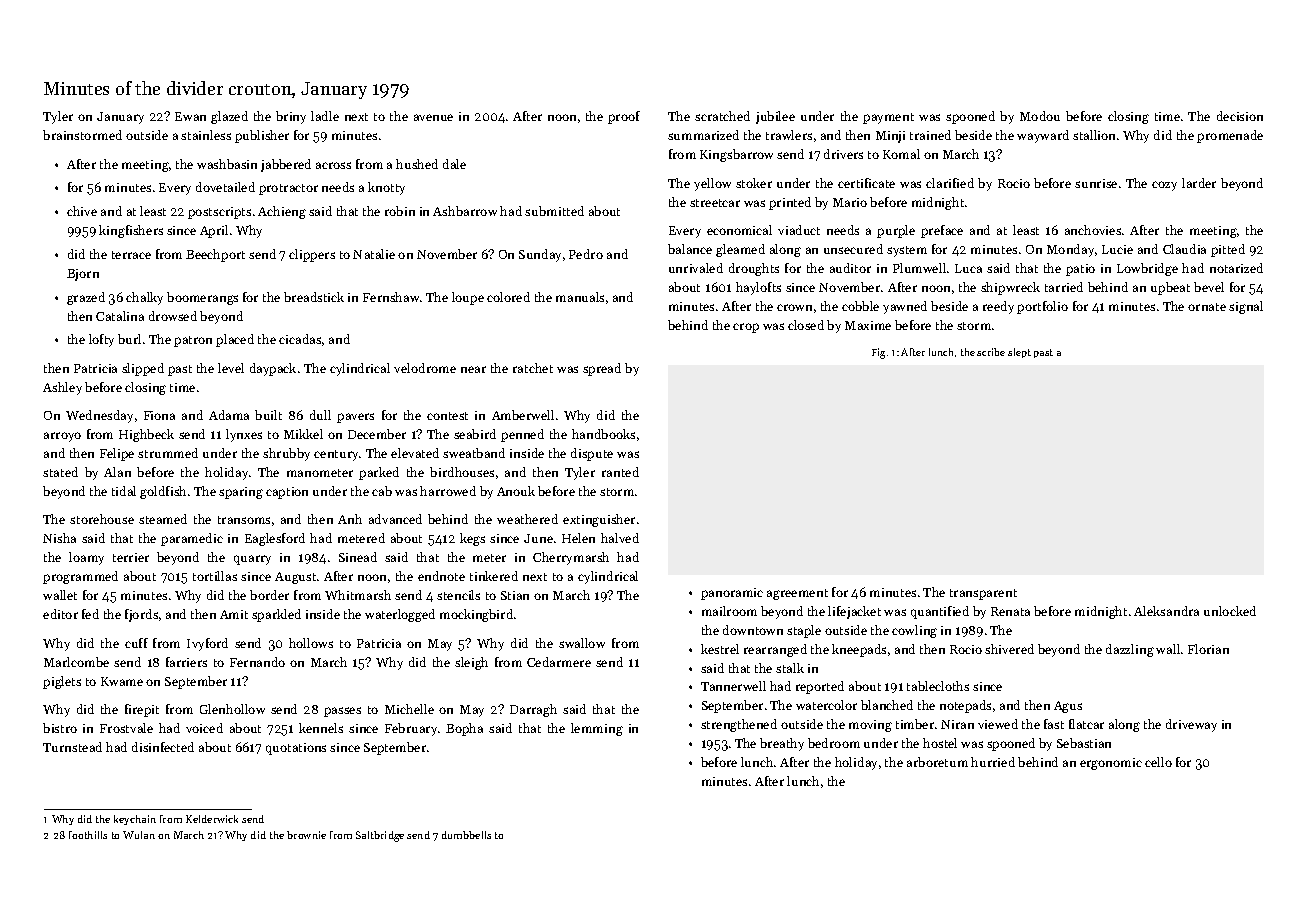  I want to click on droughts, so click(754, 269).
